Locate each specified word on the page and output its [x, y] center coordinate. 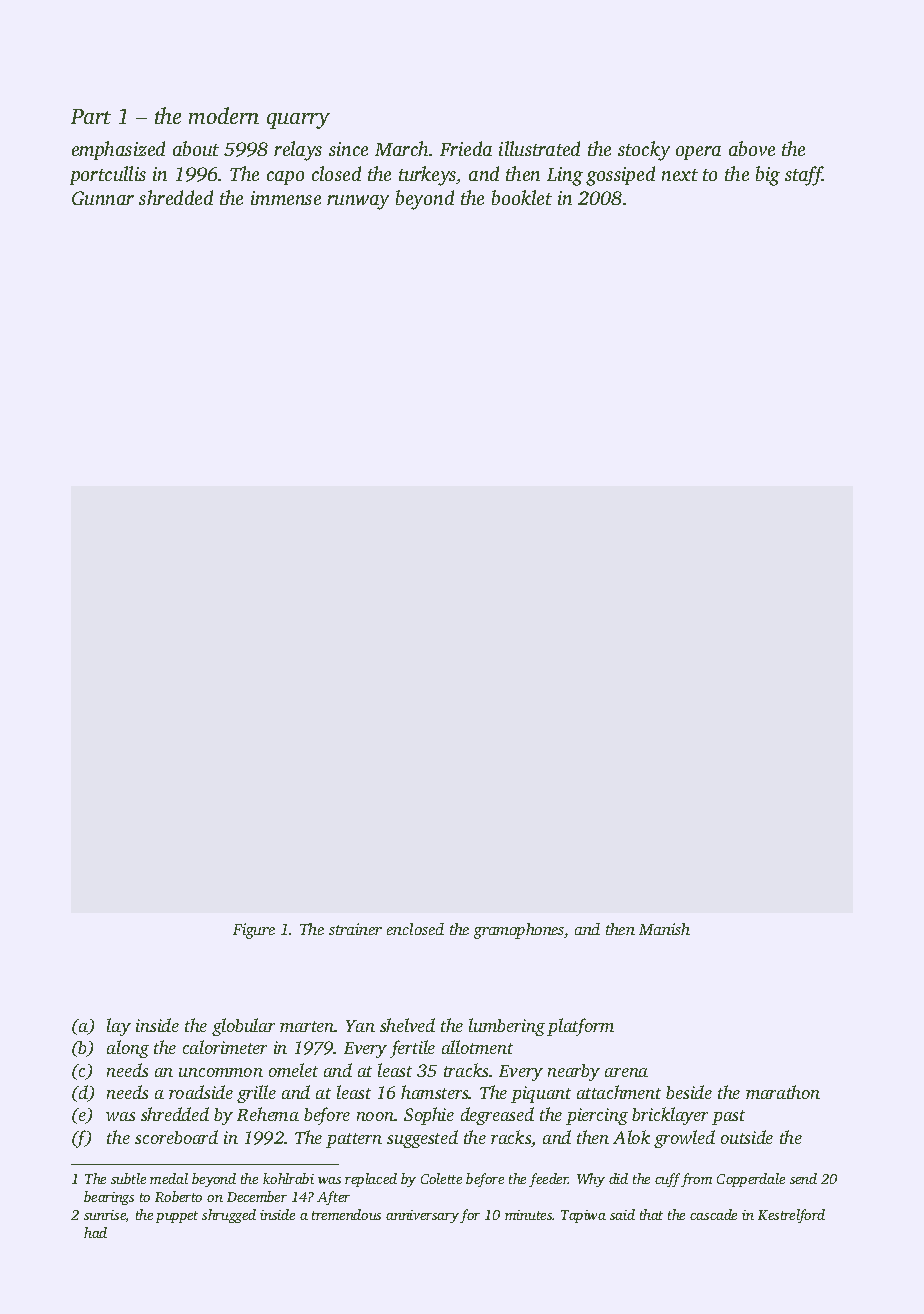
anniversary [422, 1216]
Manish [664, 929]
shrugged [229, 1216]
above [752, 148]
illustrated [539, 148]
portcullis [108, 175]
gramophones [519, 931]
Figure [254, 931]
